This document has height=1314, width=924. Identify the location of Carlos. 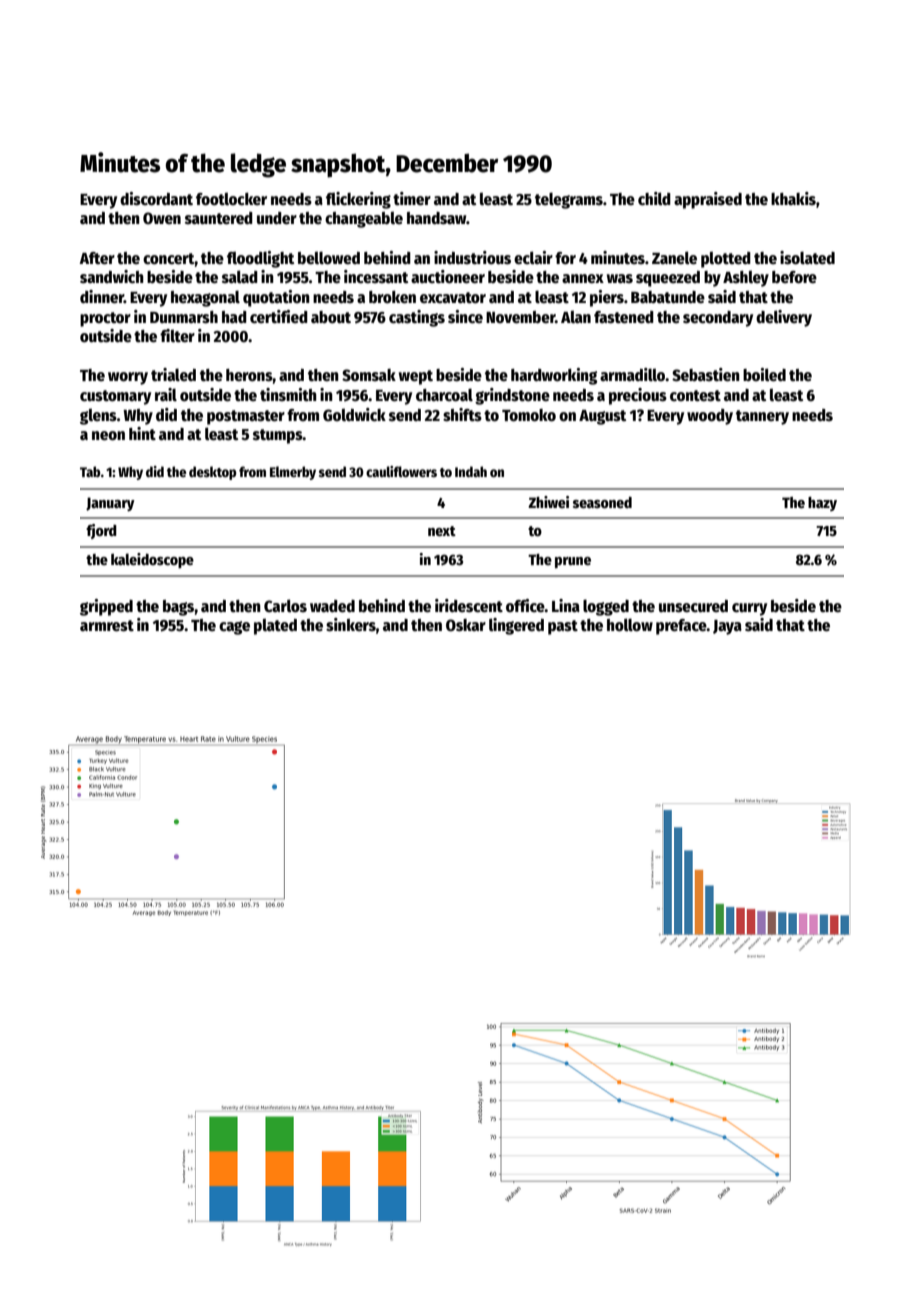
(285, 606).
